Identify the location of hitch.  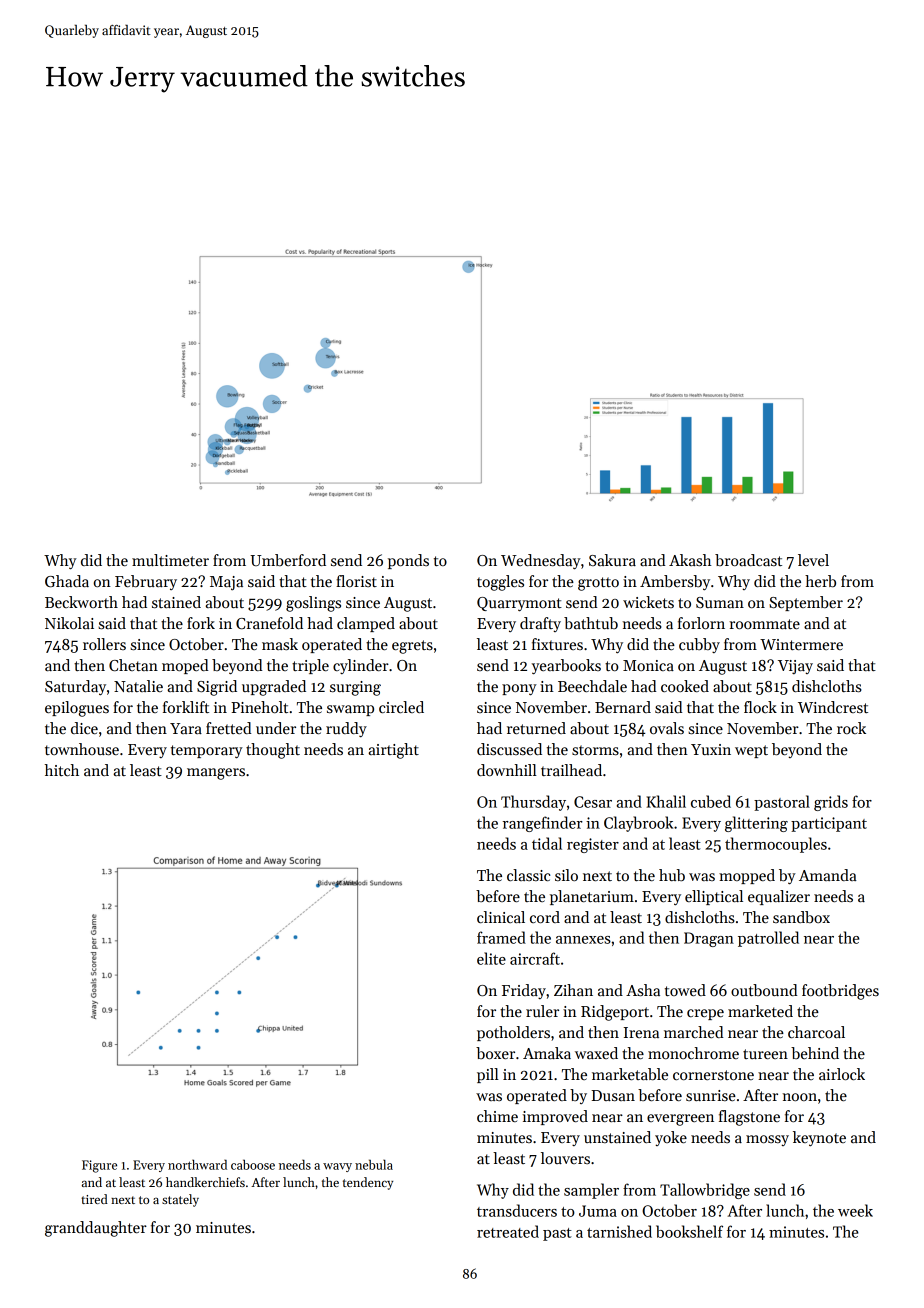
(62, 770).
